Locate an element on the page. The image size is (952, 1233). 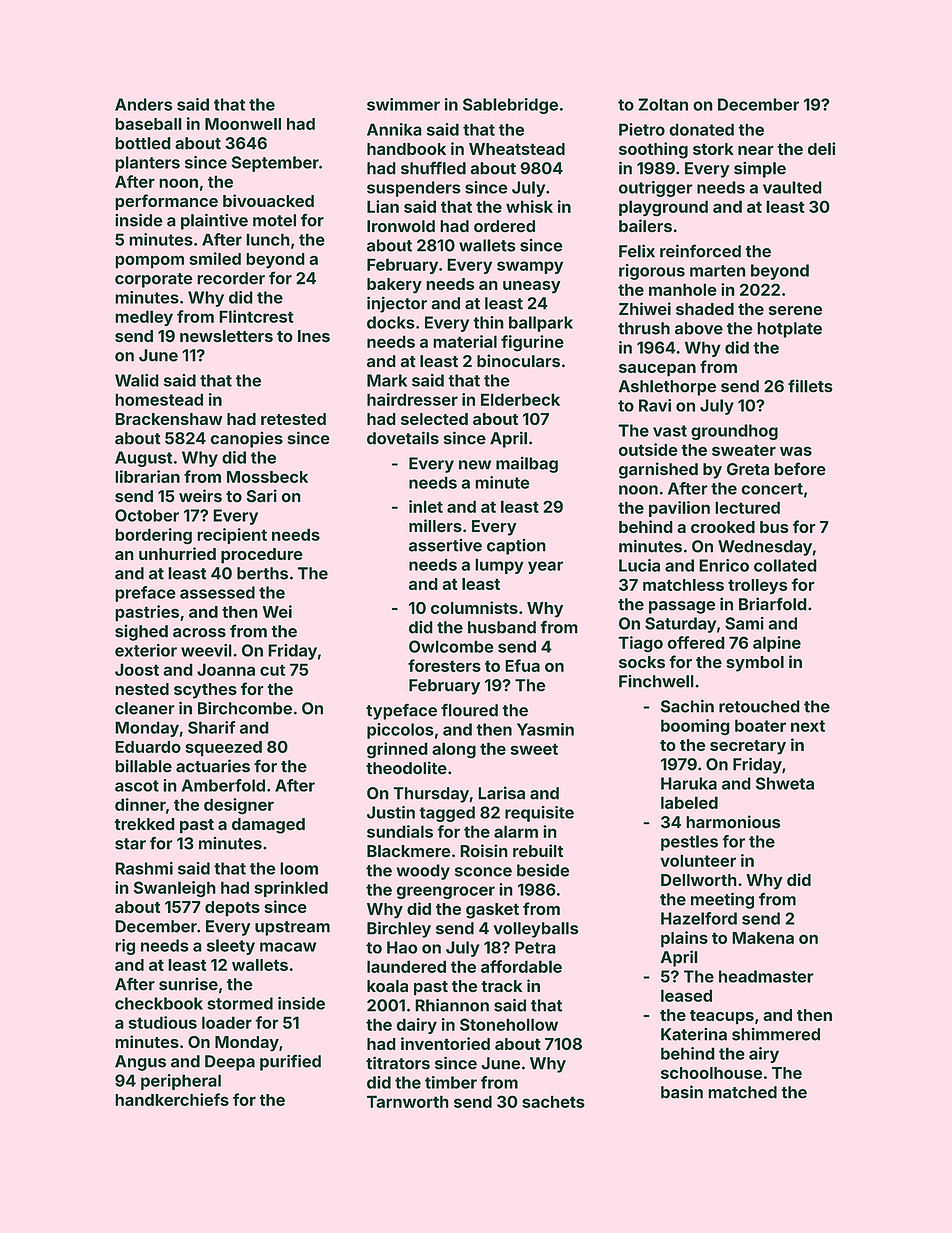
September is located at coordinates (275, 164).
